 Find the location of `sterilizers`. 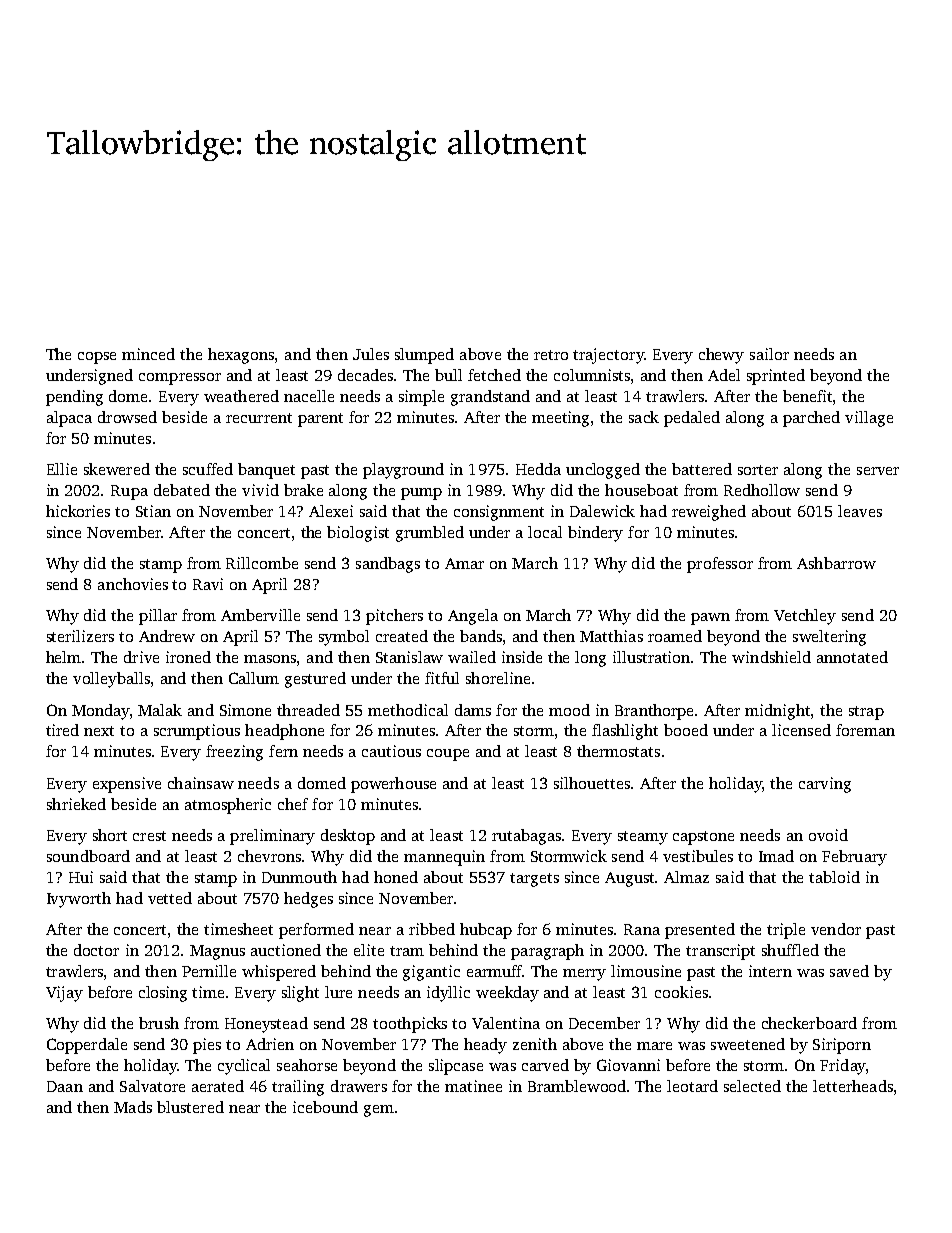

sterilizers is located at coordinates (80, 636).
